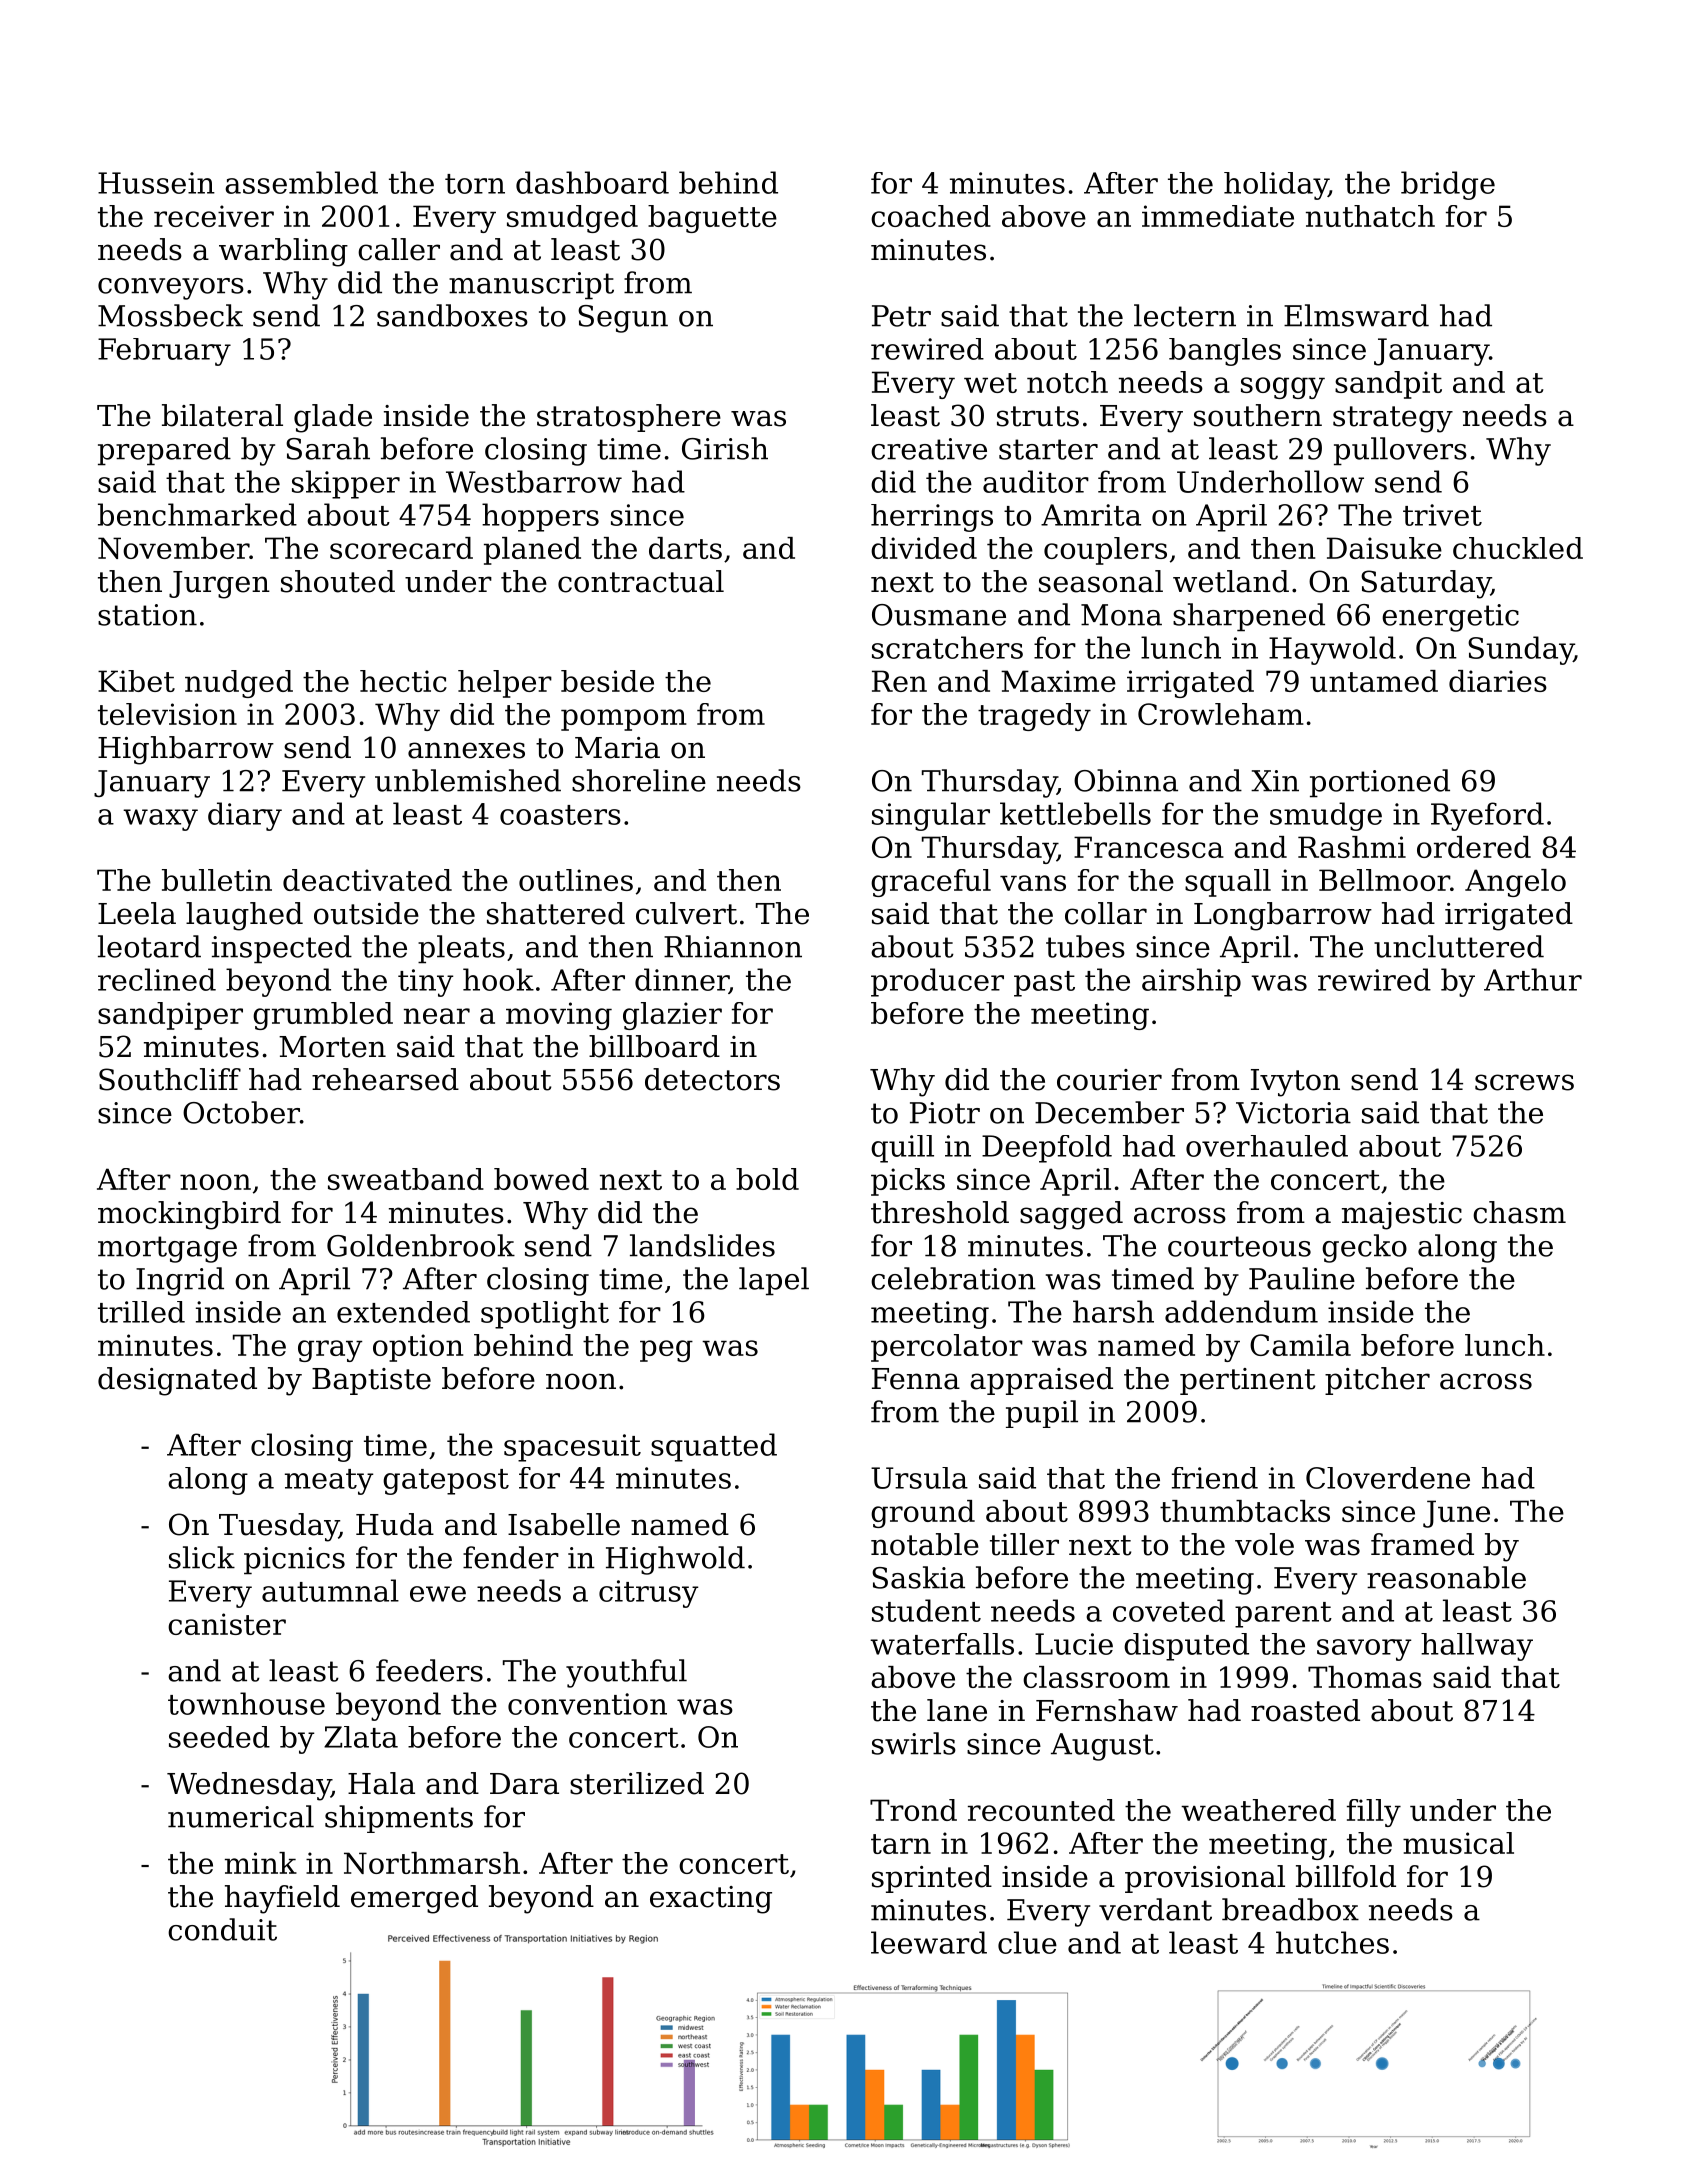 This page has height=2178, width=1683. Describe the element at coordinates (931, 816) in the page. I see `singular` at that location.
